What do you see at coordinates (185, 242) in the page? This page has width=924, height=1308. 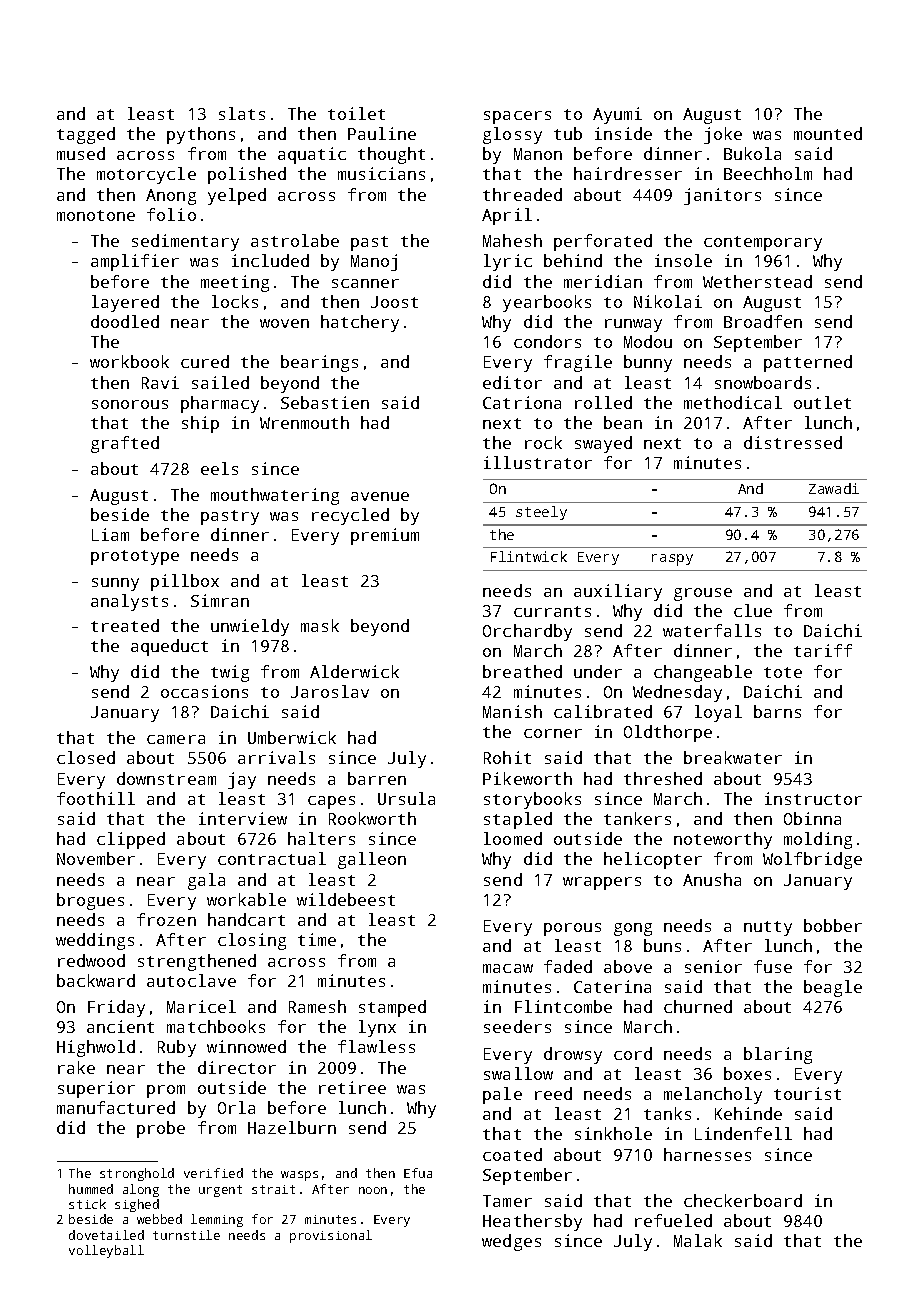 I see `sedimentary` at bounding box center [185, 242].
